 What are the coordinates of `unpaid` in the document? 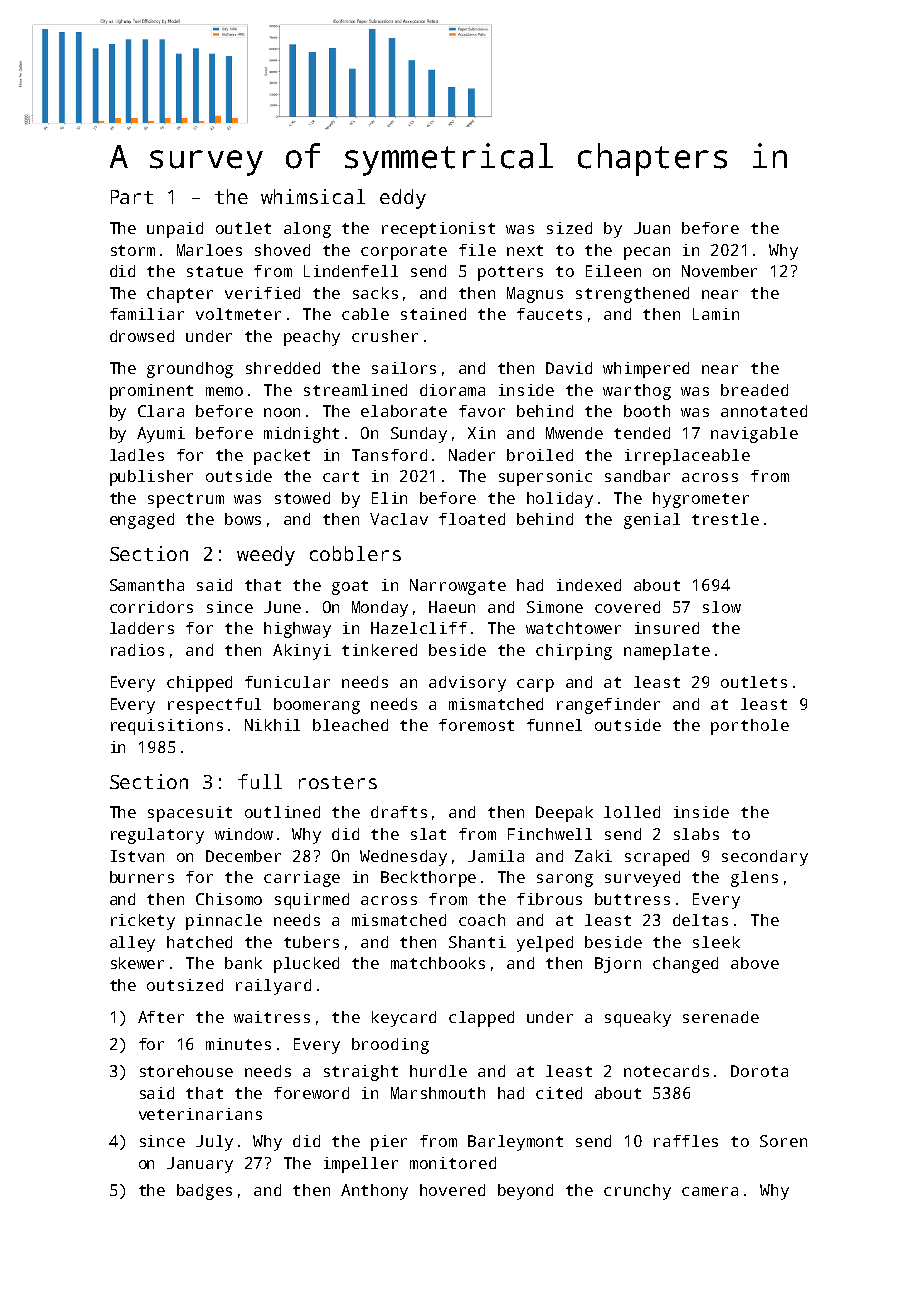 It's located at (175, 230).
